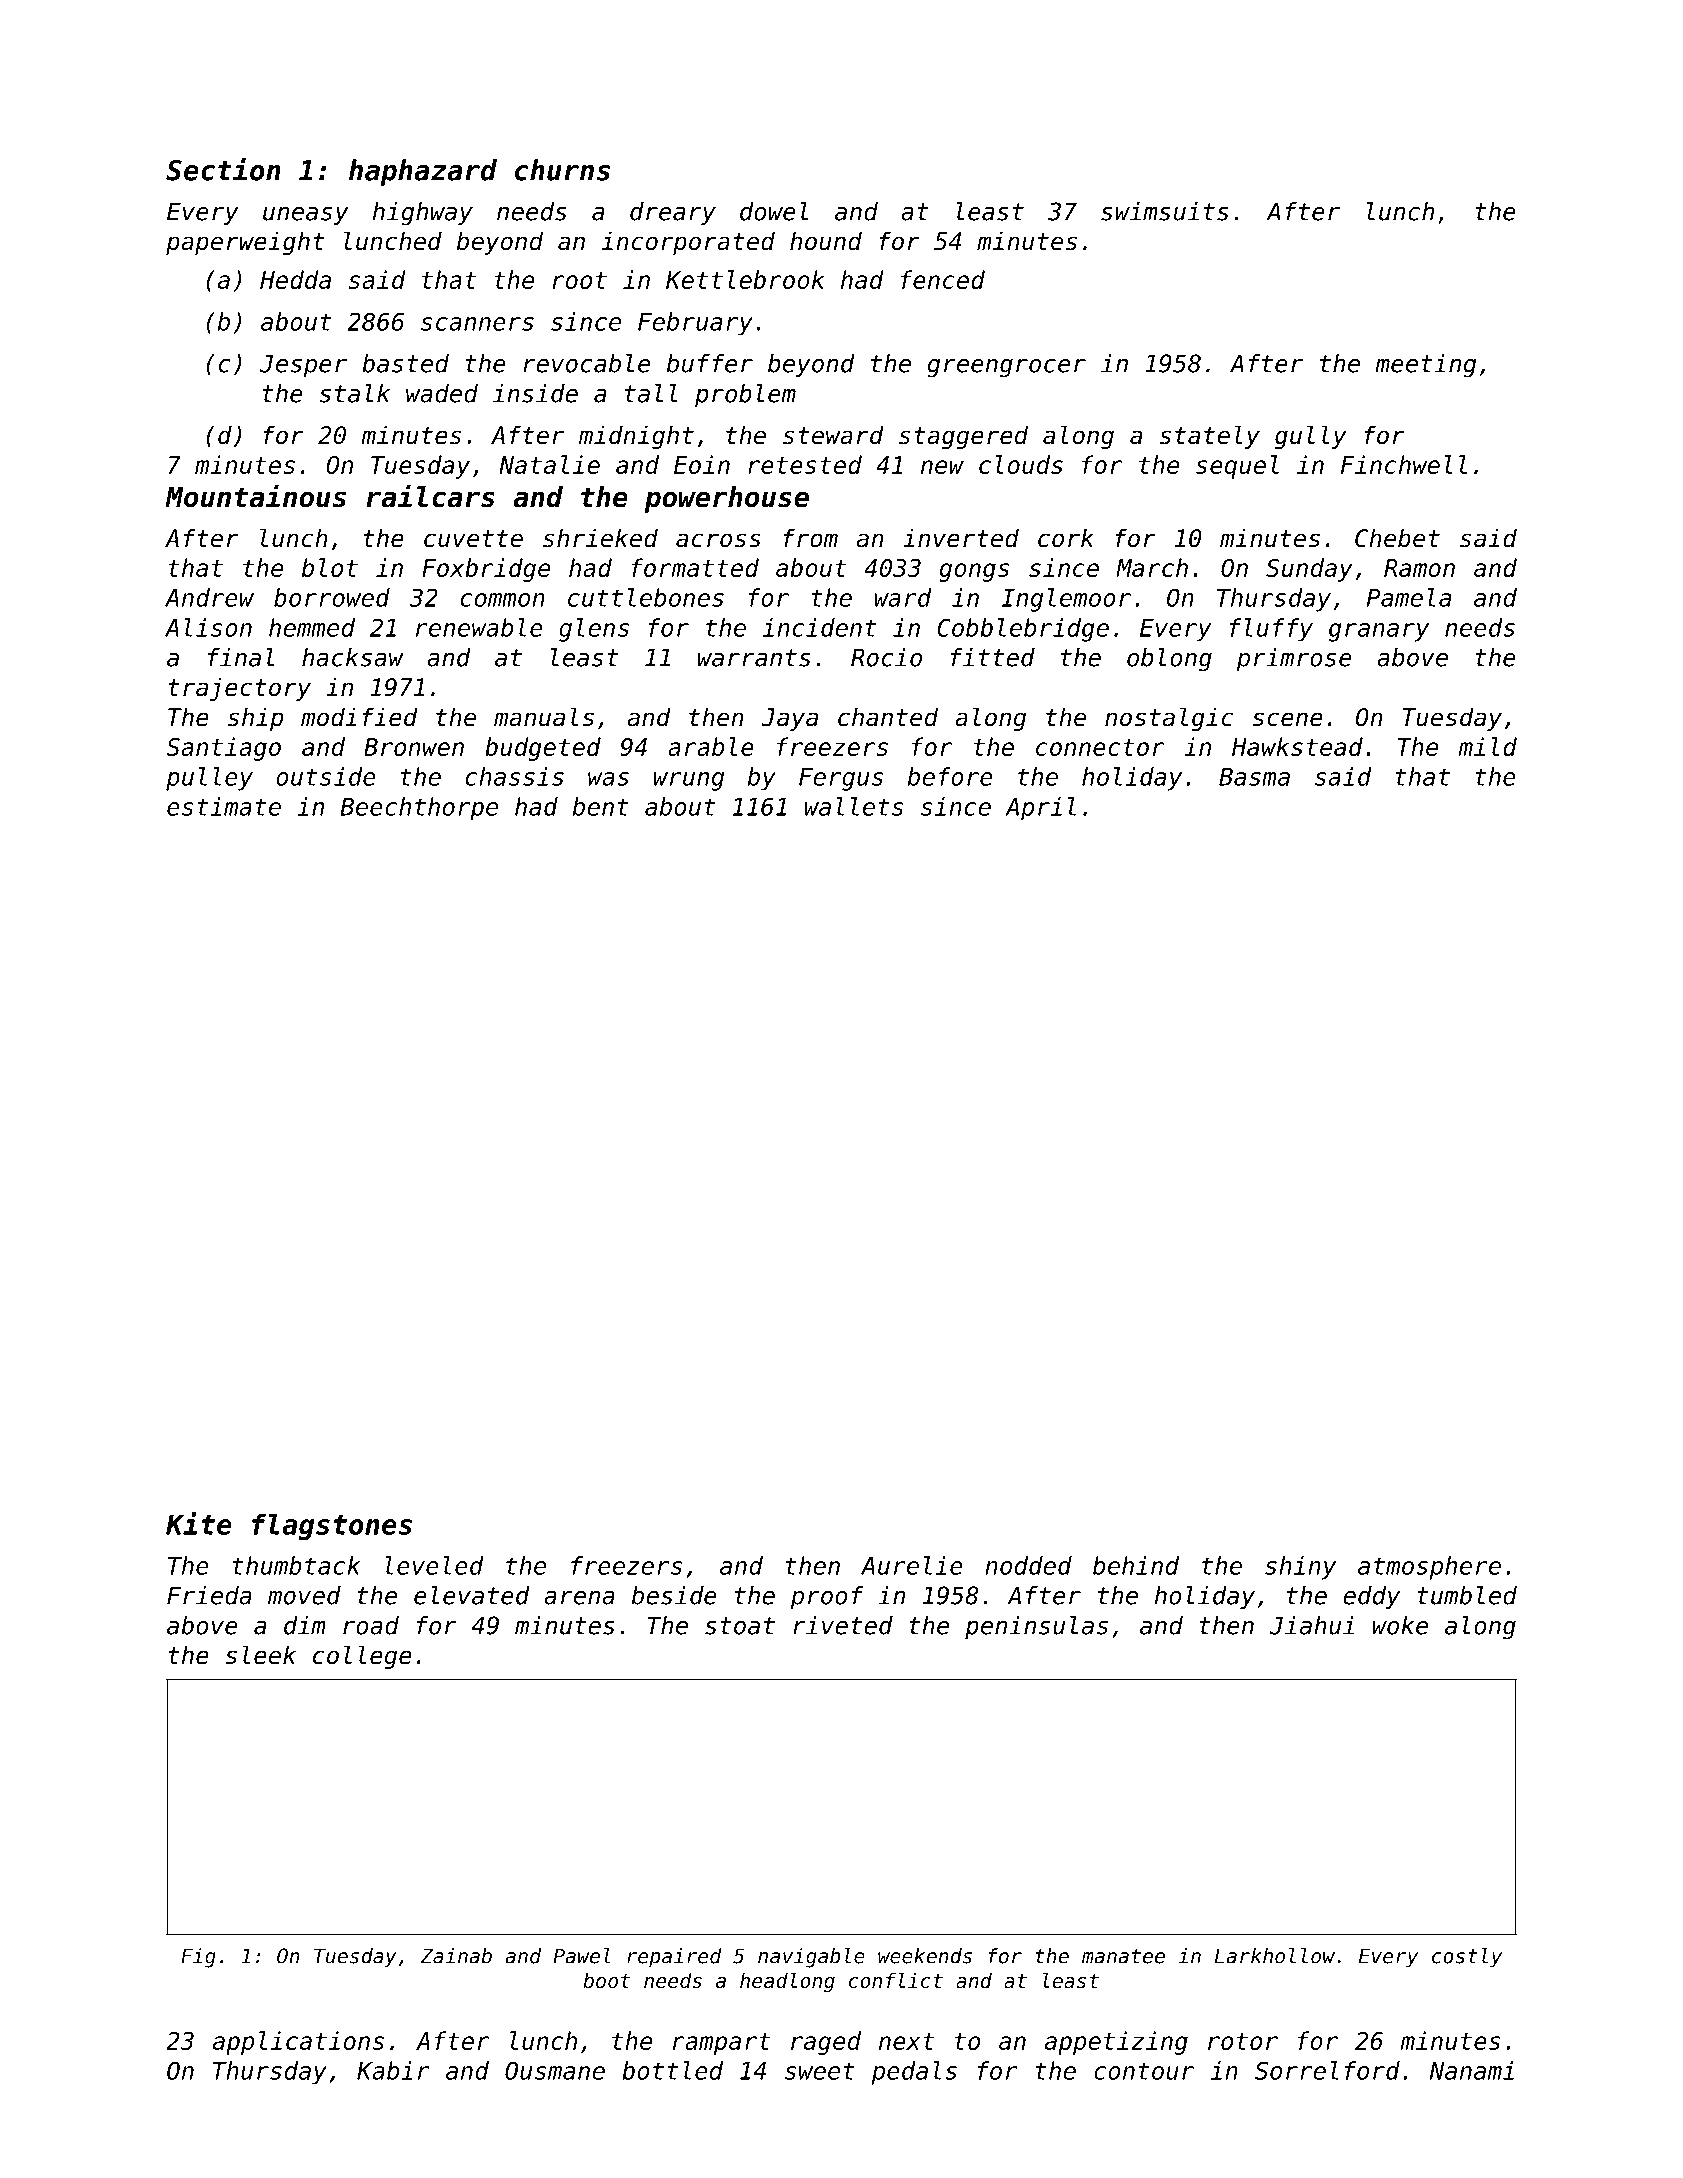  What do you see at coordinates (826, 241) in the page?
I see `hound` at bounding box center [826, 241].
